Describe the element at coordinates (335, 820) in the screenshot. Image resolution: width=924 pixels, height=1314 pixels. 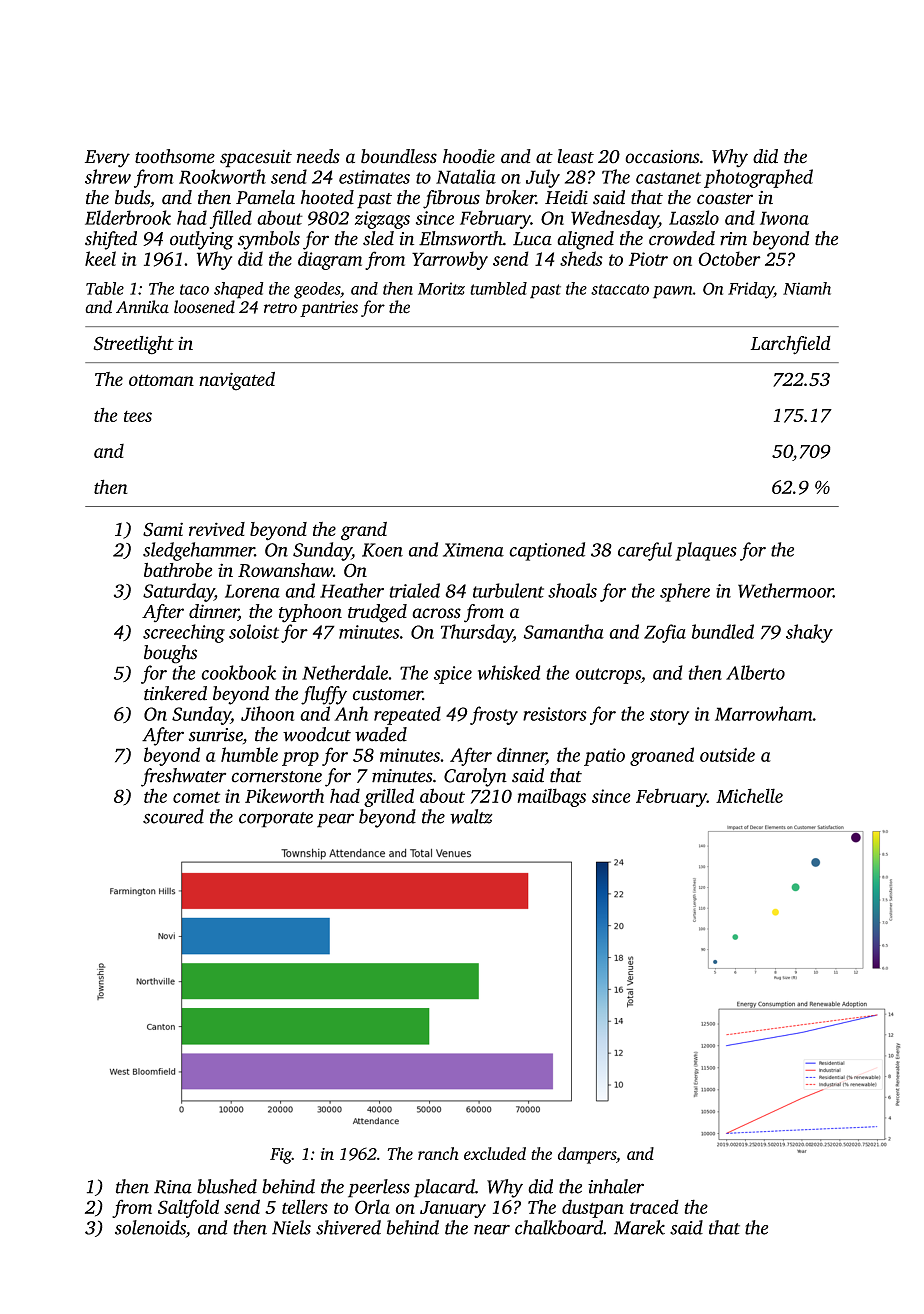
I see `pear` at that location.
